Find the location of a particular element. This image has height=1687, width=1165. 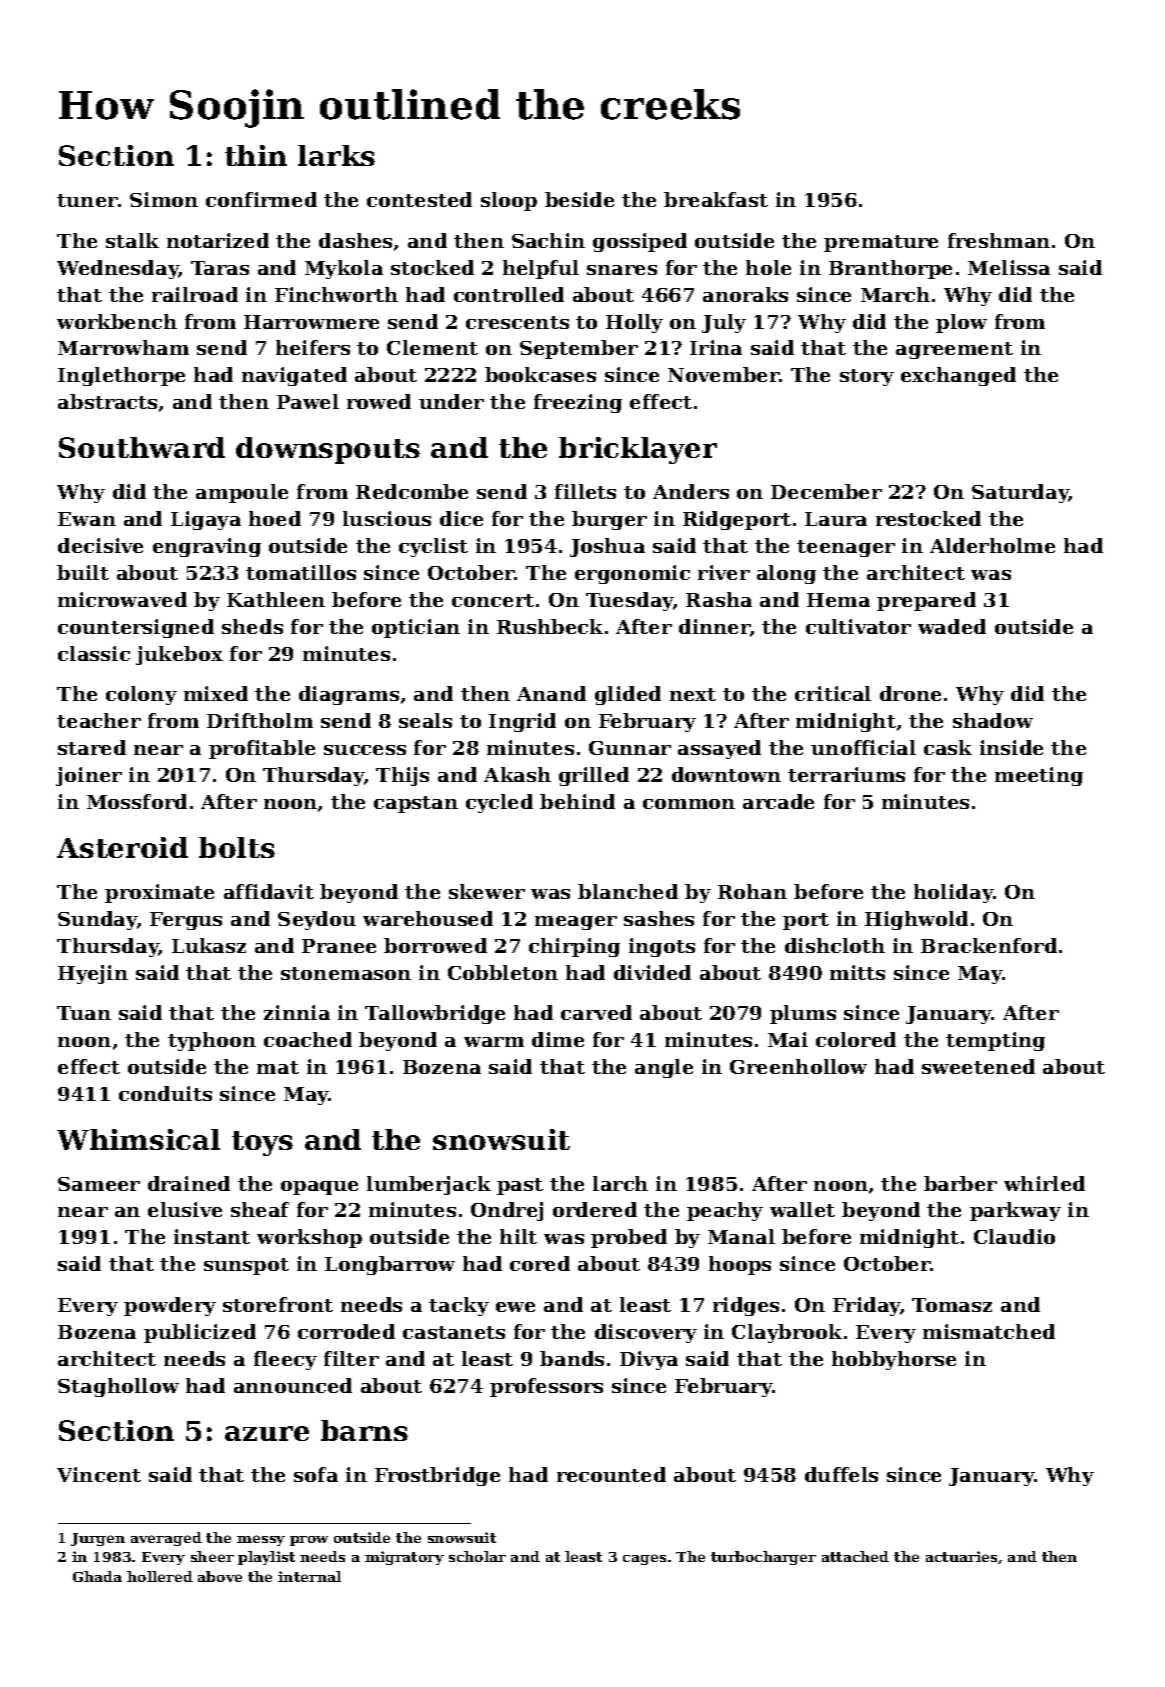

Fergus is located at coordinates (186, 921).
